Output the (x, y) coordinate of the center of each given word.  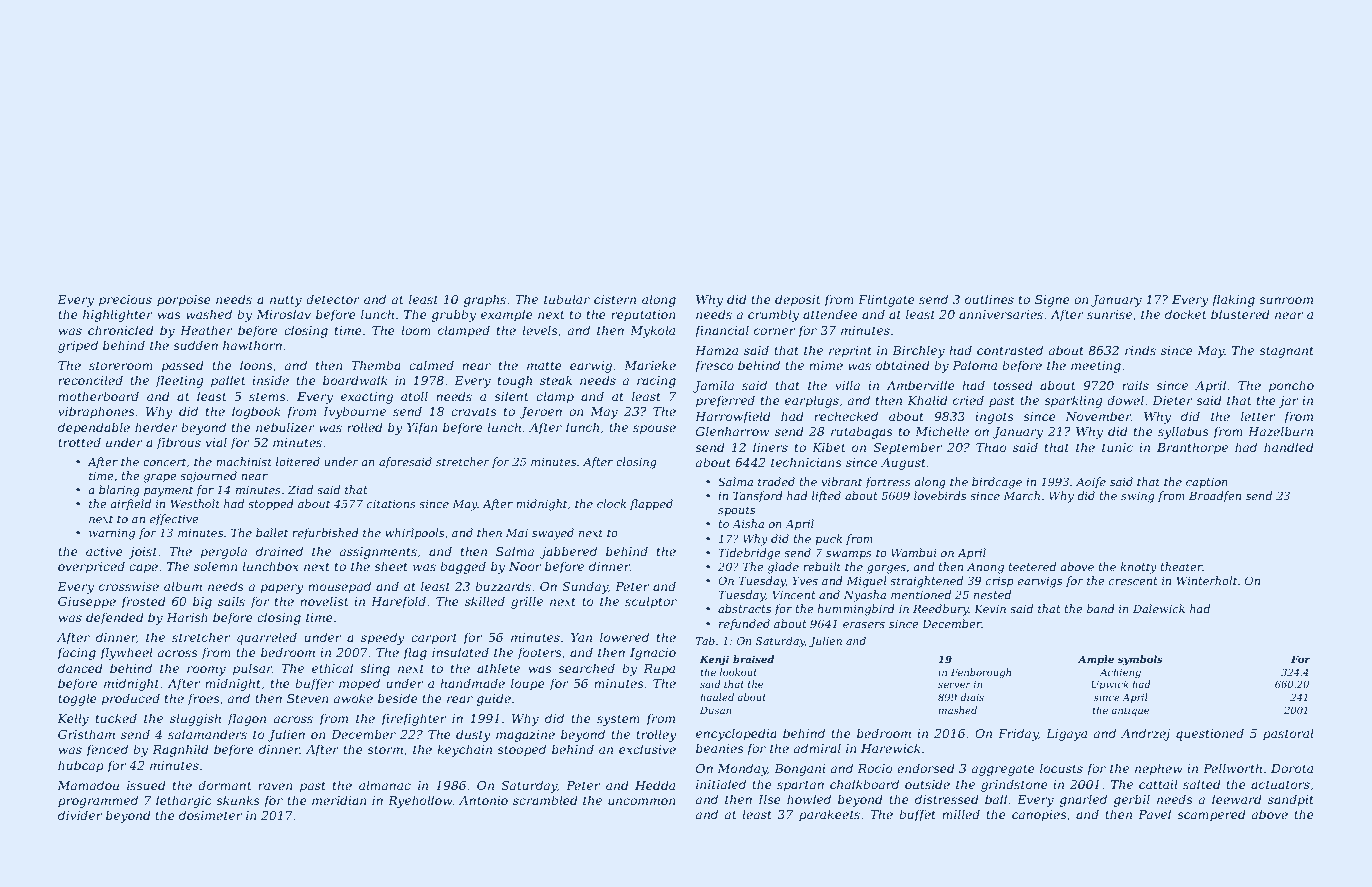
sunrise (1109, 314)
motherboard (98, 396)
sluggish (195, 719)
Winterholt (1207, 580)
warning (112, 534)
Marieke (650, 365)
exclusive (647, 749)
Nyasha (865, 596)
